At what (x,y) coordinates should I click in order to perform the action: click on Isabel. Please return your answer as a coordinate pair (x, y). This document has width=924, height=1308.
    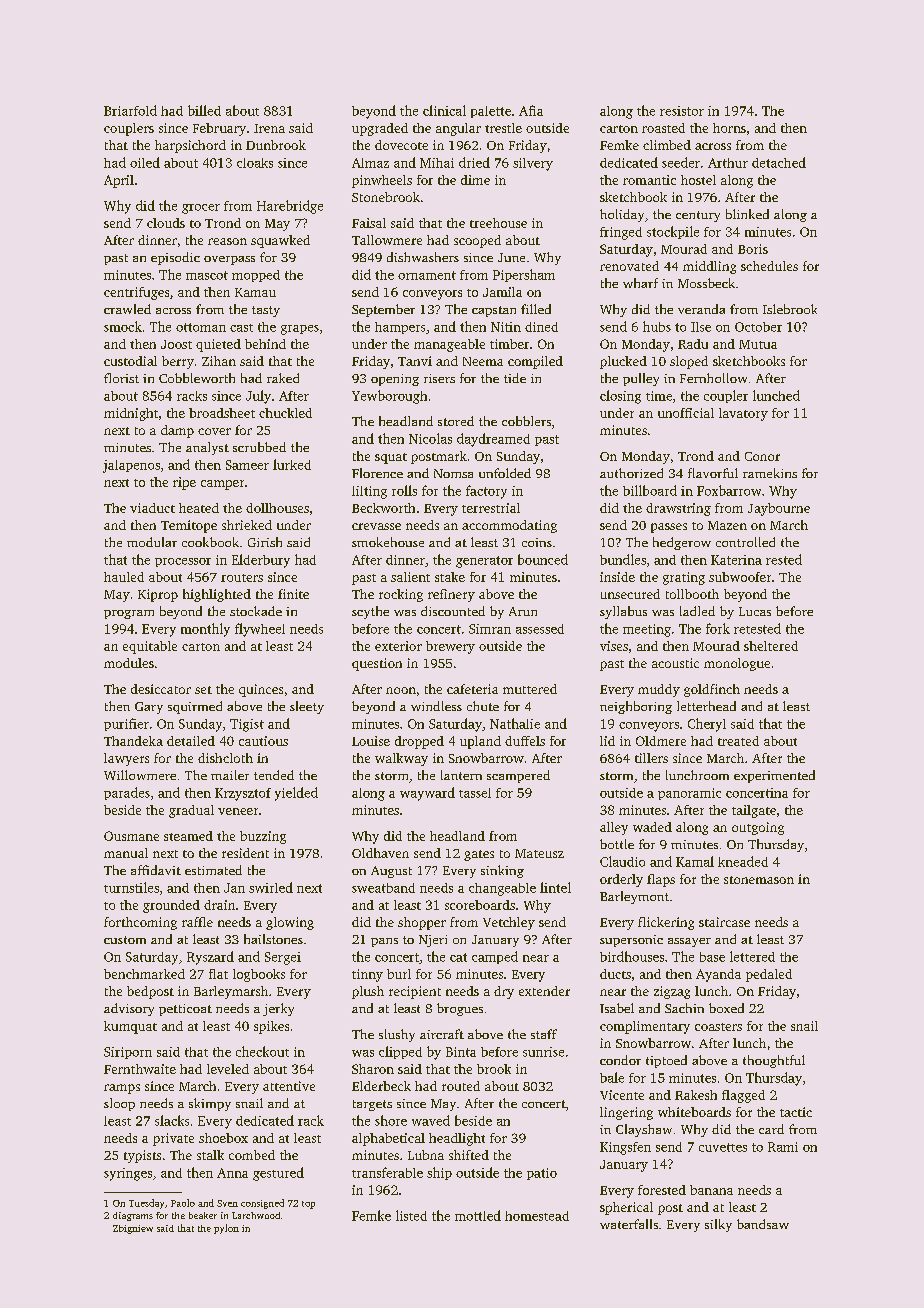
    Looking at the image, I should click on (617, 1008).
